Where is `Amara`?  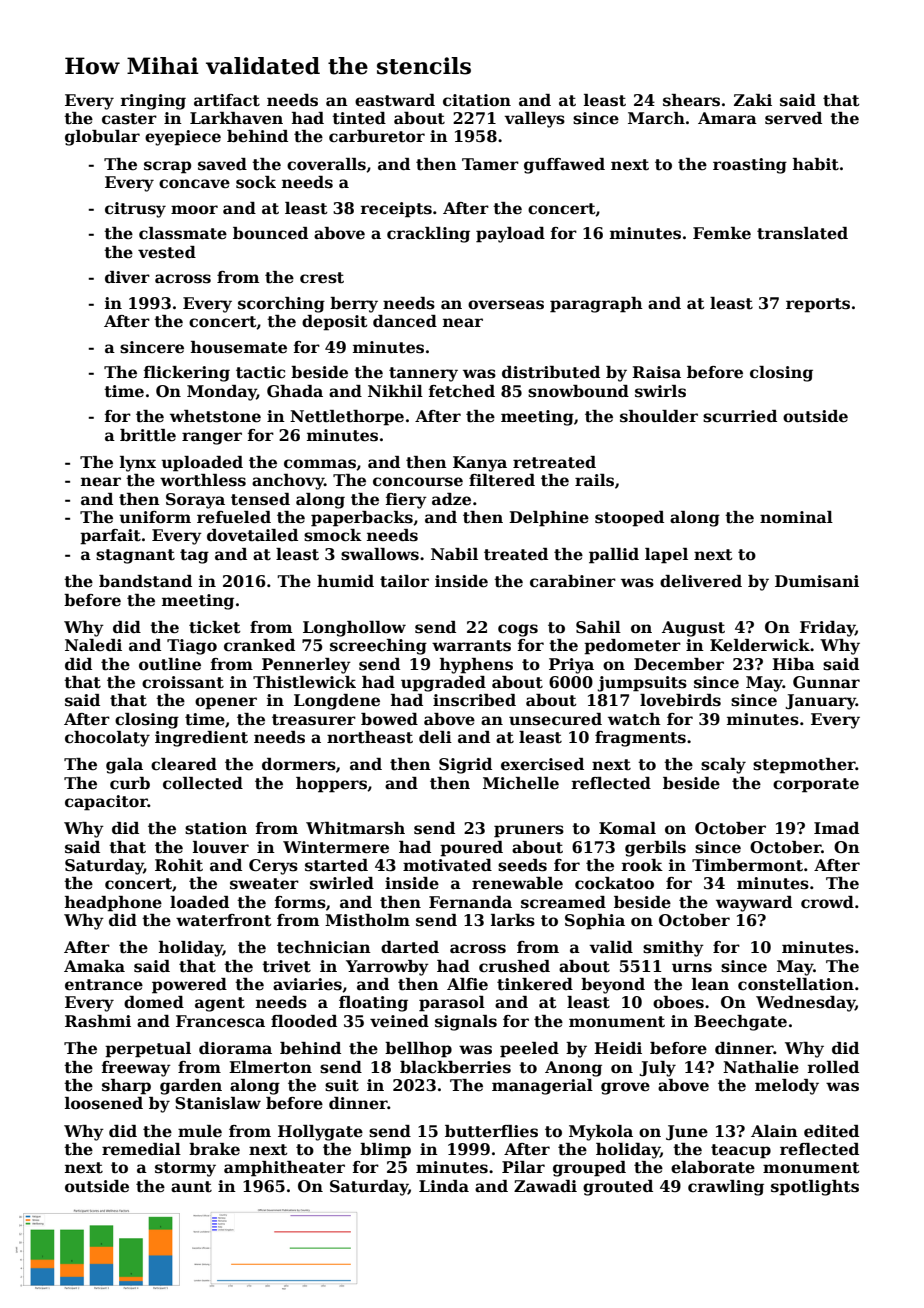 Amara is located at coordinates (727, 118).
